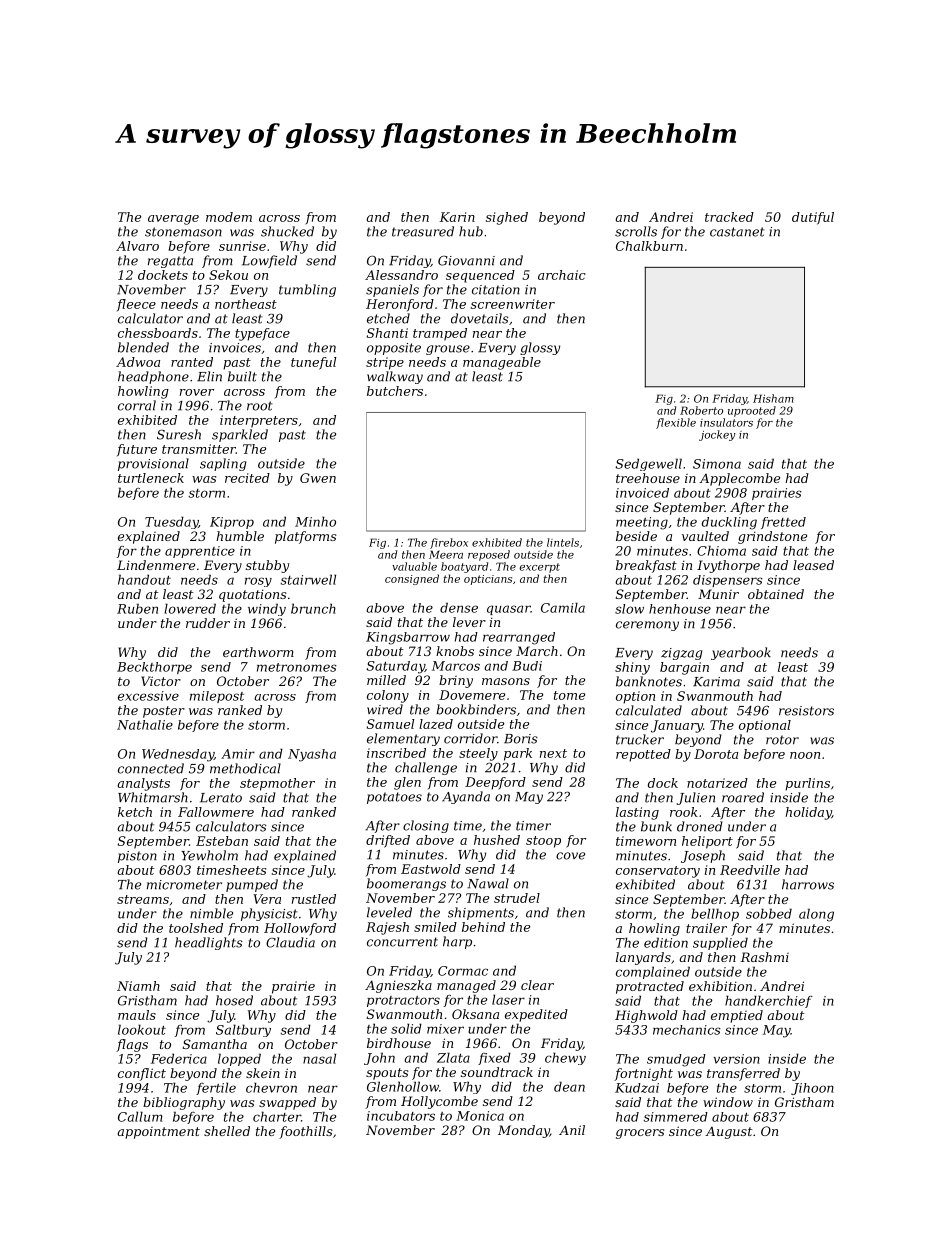  Describe the element at coordinates (457, 217) in the screenshot. I see `Karin` at that location.
